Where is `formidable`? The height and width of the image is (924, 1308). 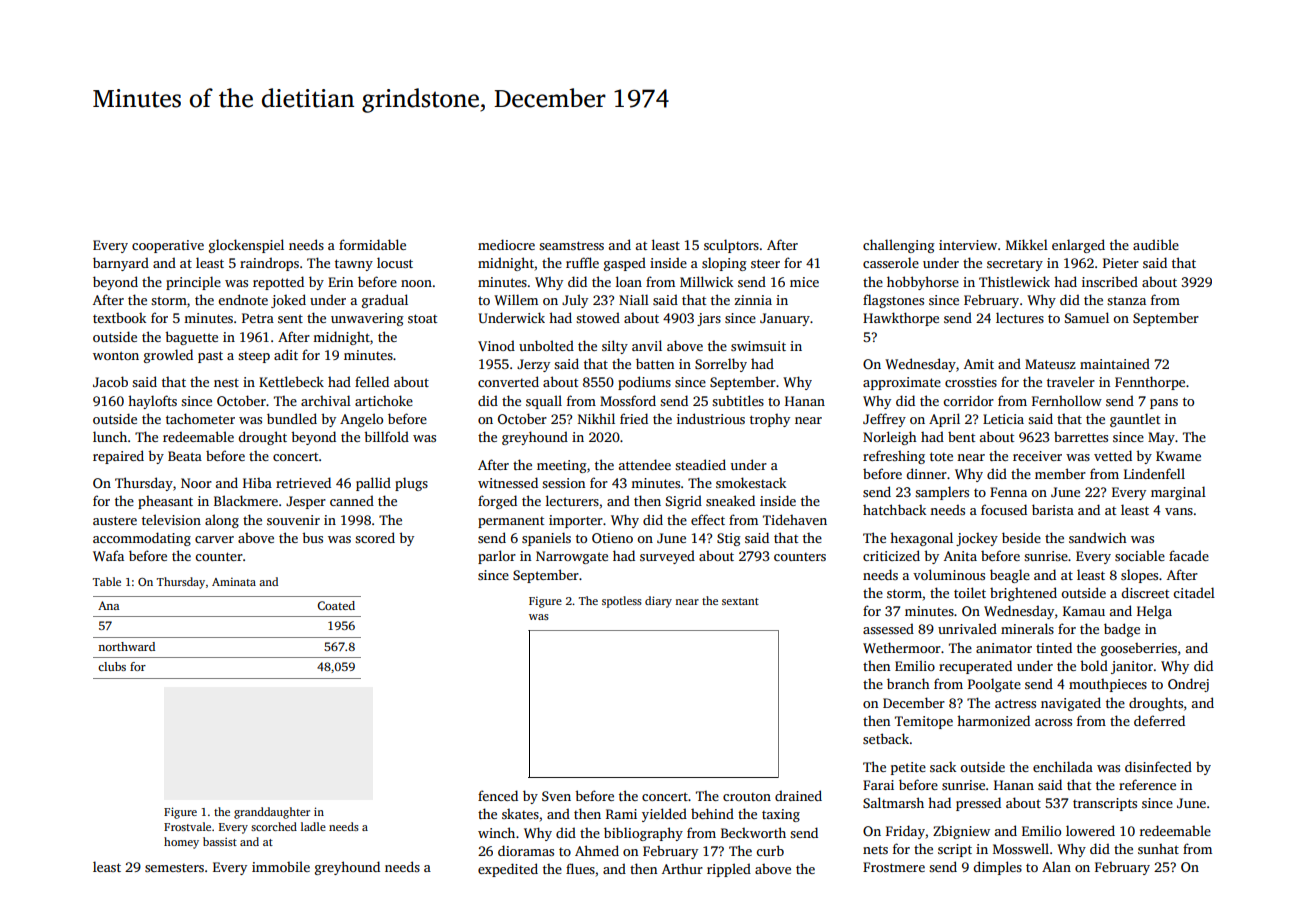
formidable is located at coordinates (372, 244).
